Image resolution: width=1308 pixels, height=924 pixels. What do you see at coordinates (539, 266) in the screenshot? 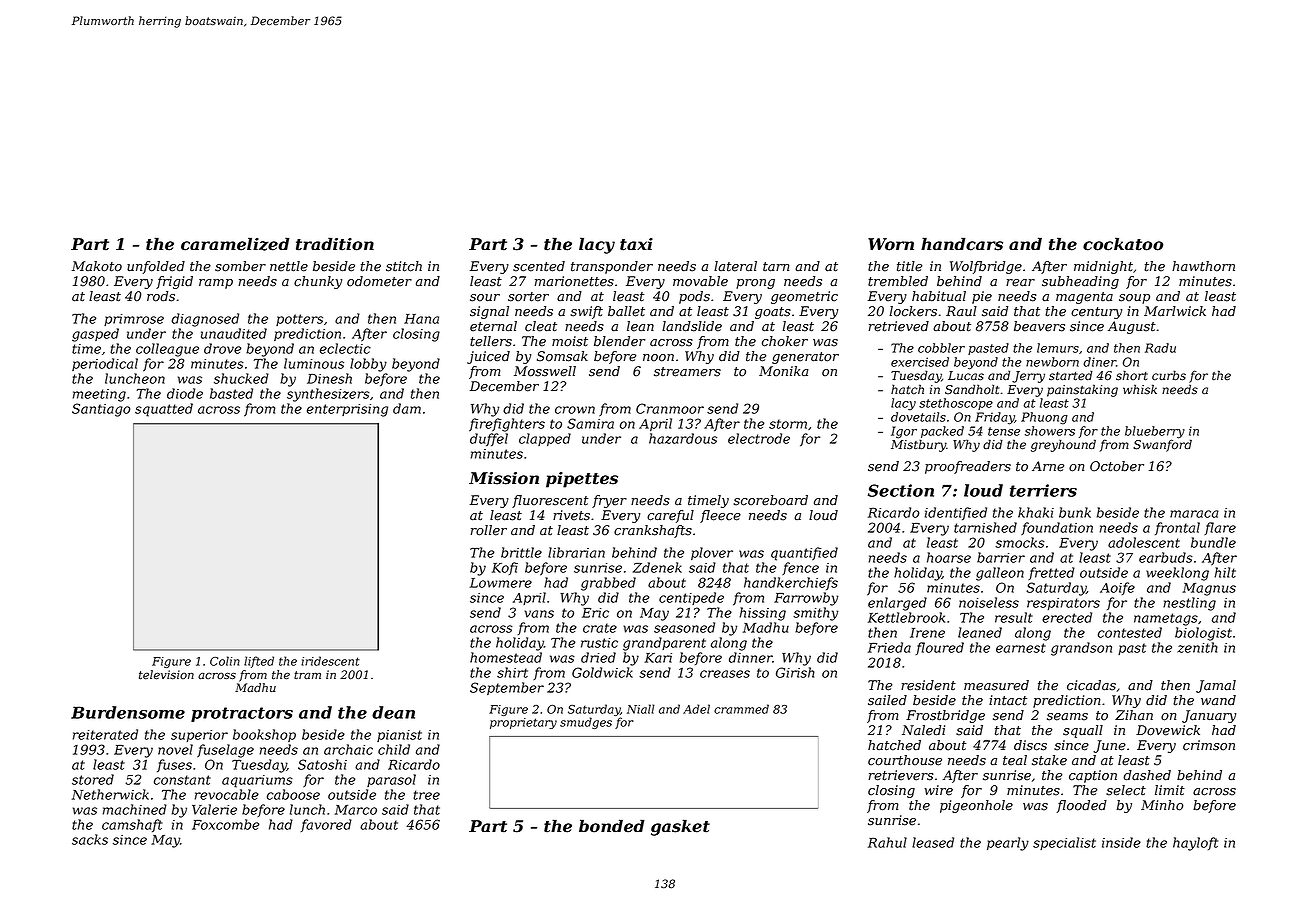
I see `scented` at bounding box center [539, 266].
